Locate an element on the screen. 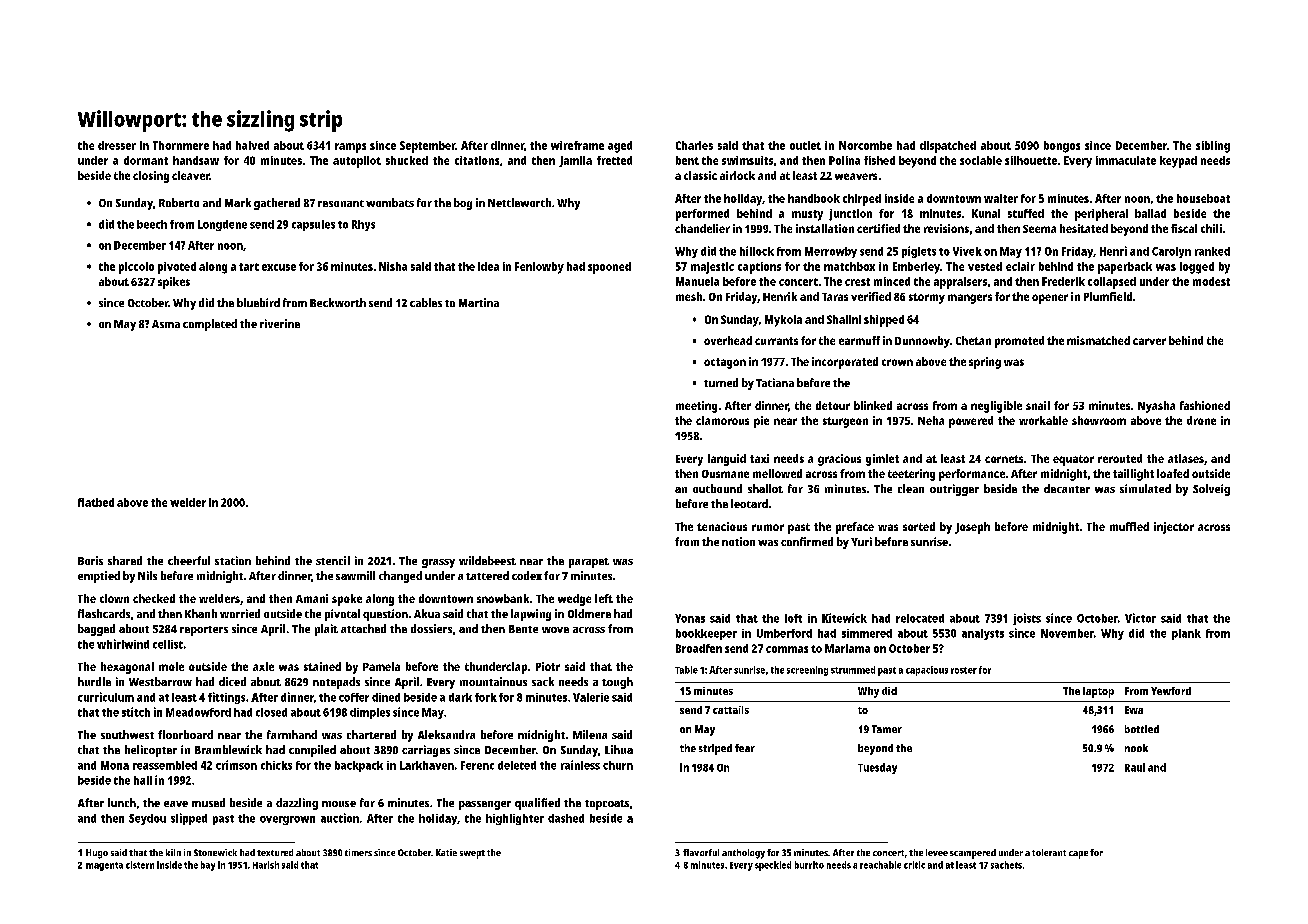 Image resolution: width=1308 pixels, height=924 pixels. certified is located at coordinates (878, 228).
